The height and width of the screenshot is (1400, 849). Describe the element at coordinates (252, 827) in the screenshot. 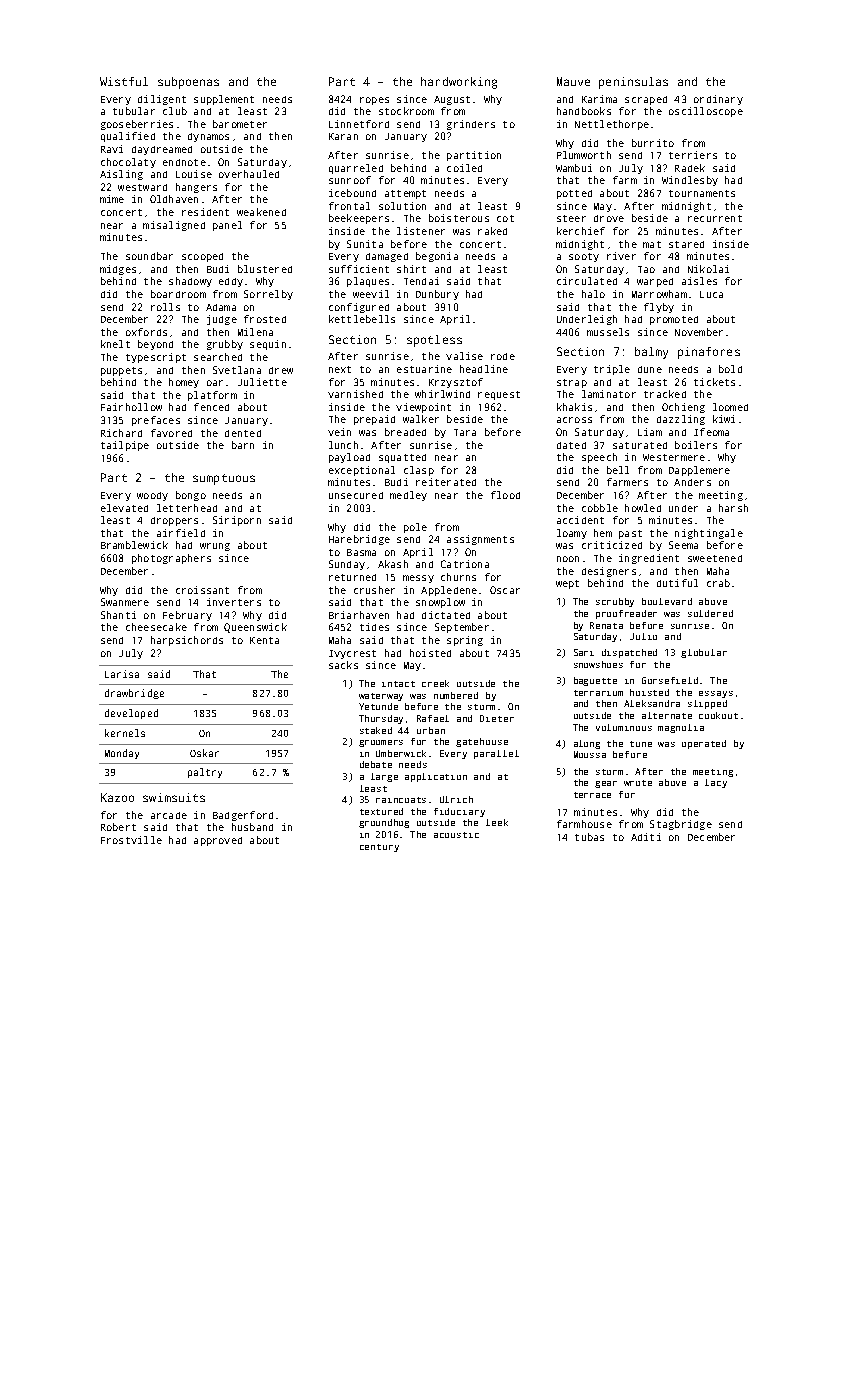

I see `husband` at that location.
